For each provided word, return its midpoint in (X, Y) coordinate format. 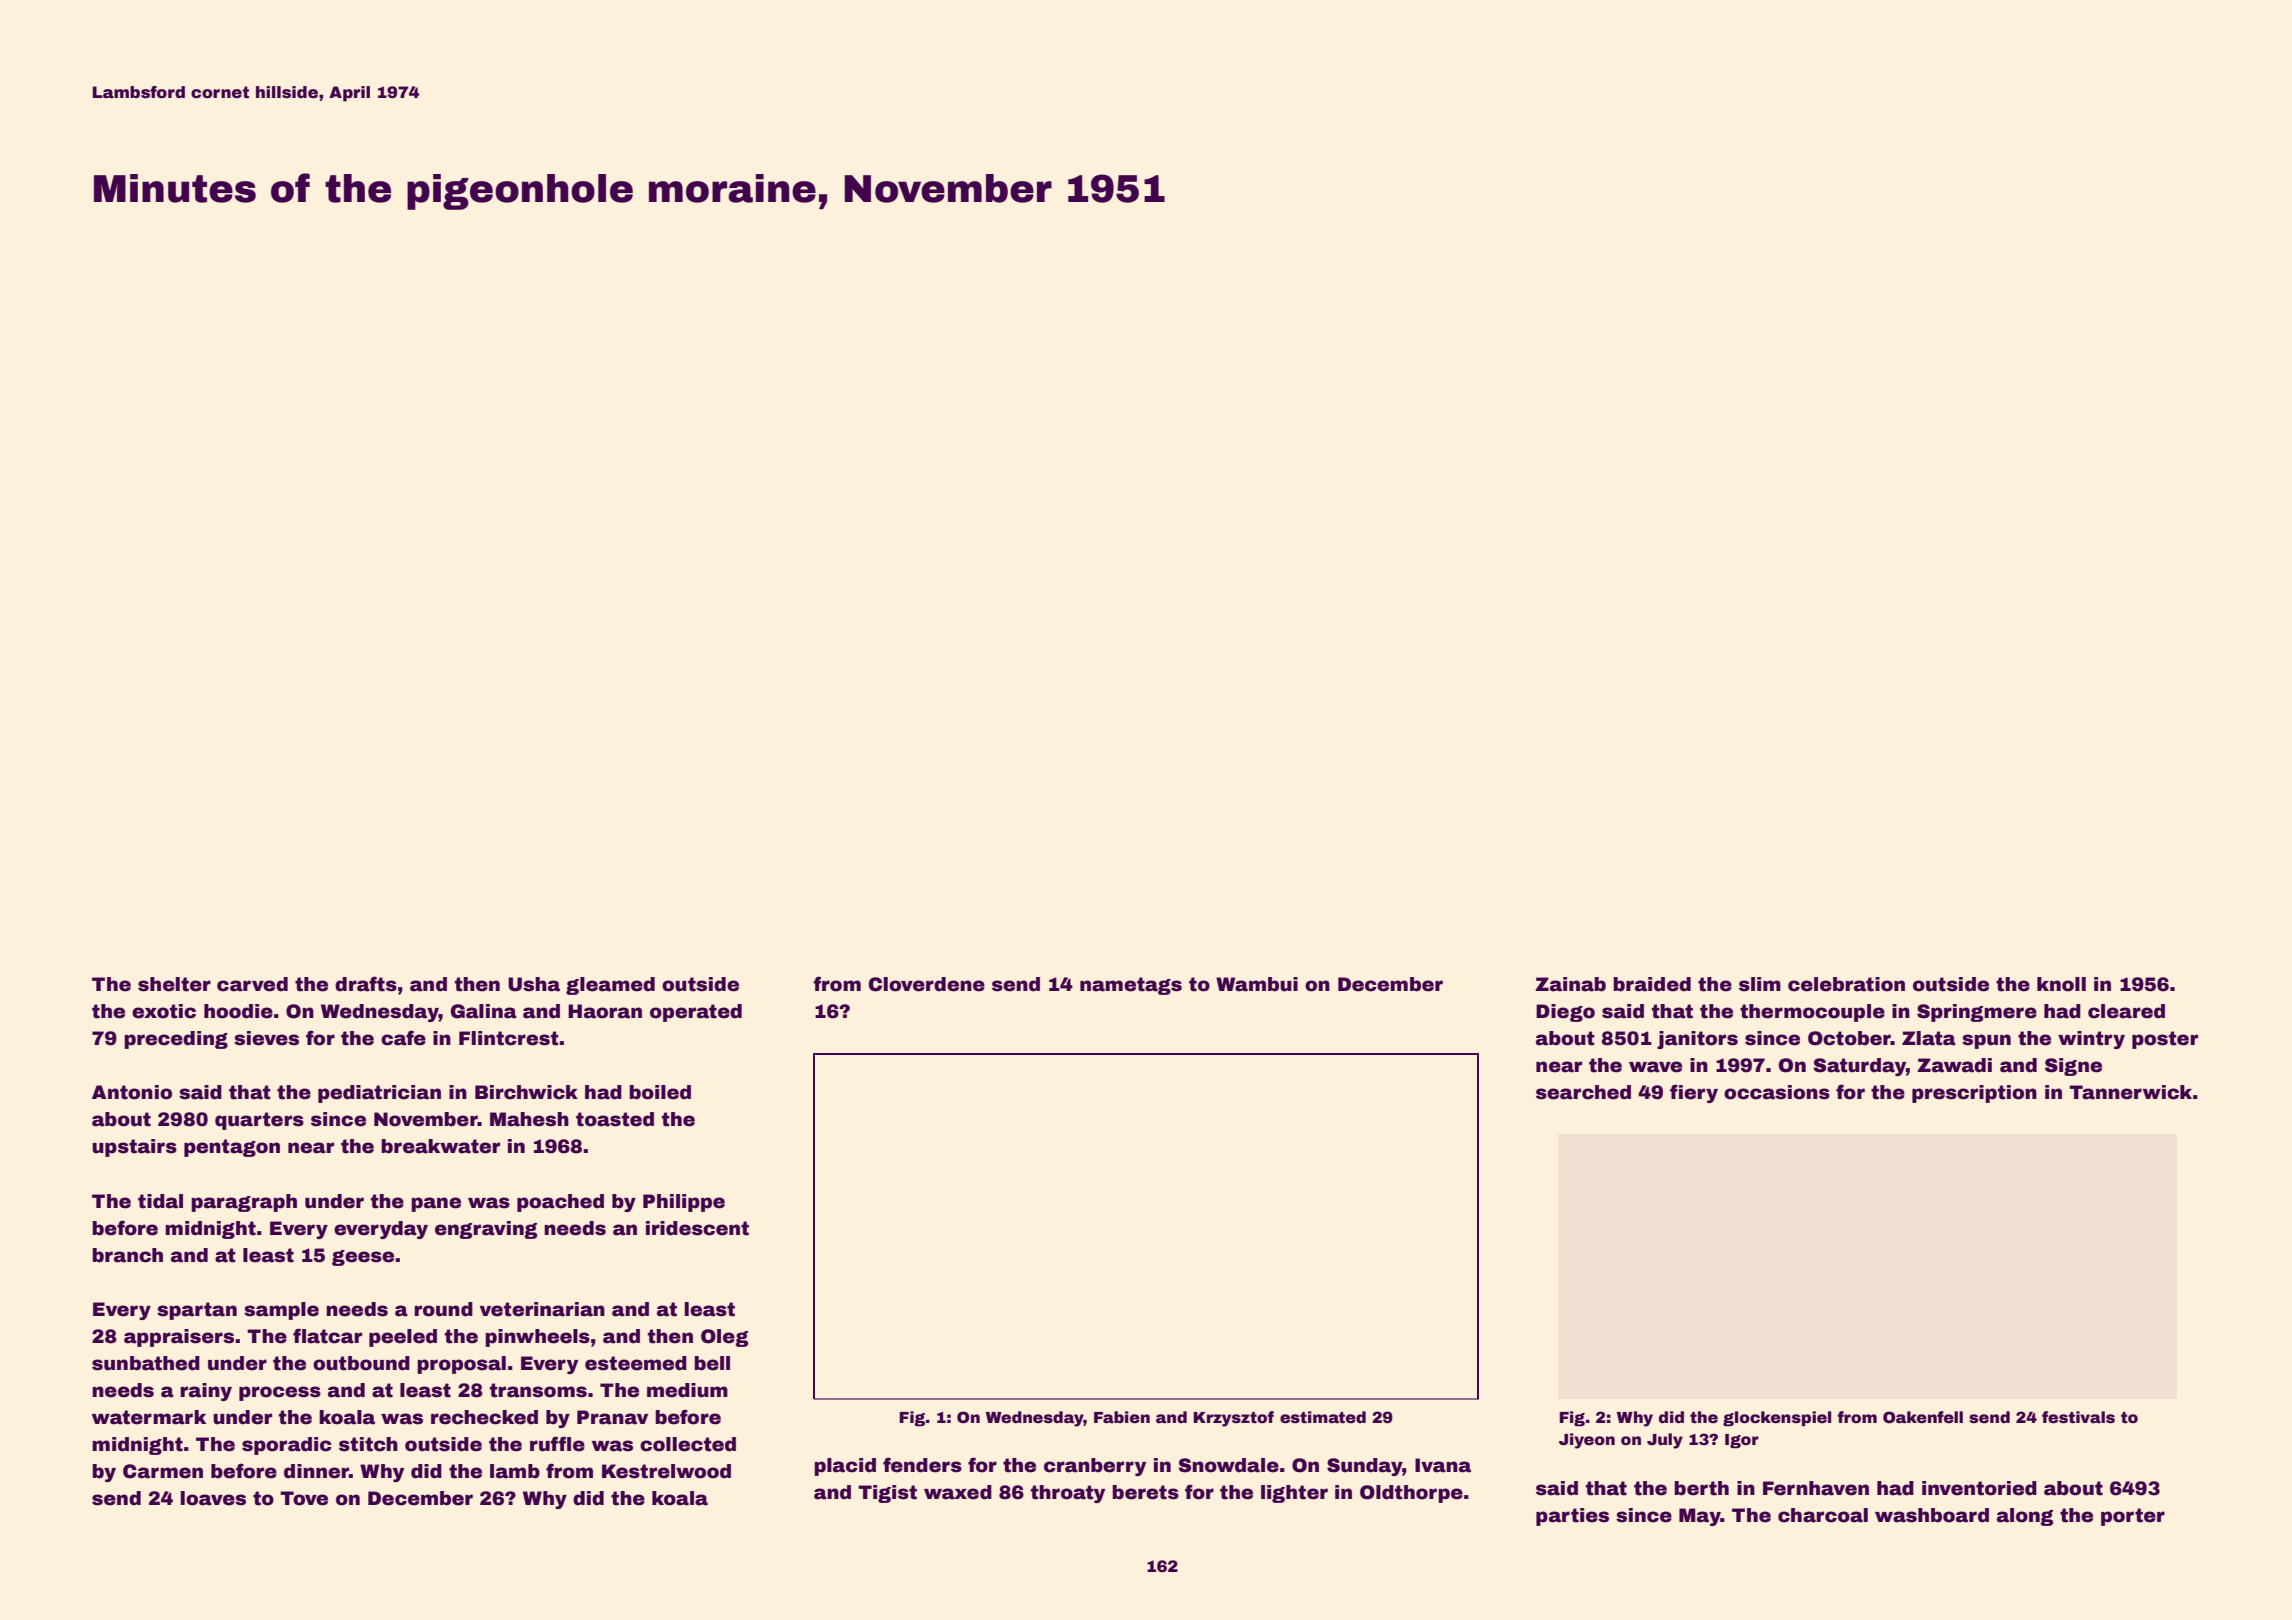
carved (252, 984)
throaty (1067, 1494)
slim (1760, 984)
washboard (1932, 1515)
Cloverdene (927, 984)
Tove (304, 1498)
